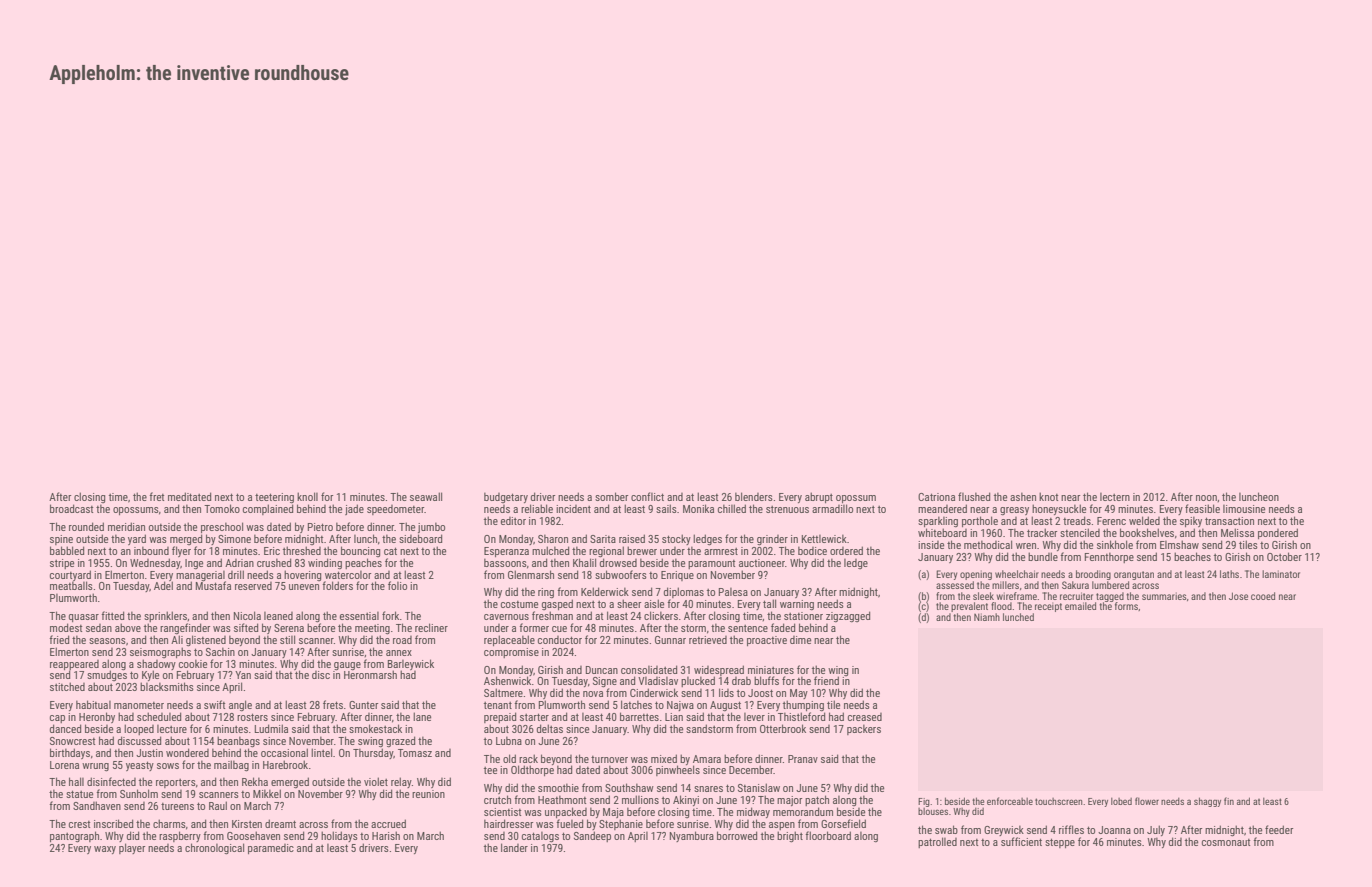 This screenshot has width=1372, height=887. Describe the element at coordinates (214, 849) in the screenshot. I see `chronological` at that location.
